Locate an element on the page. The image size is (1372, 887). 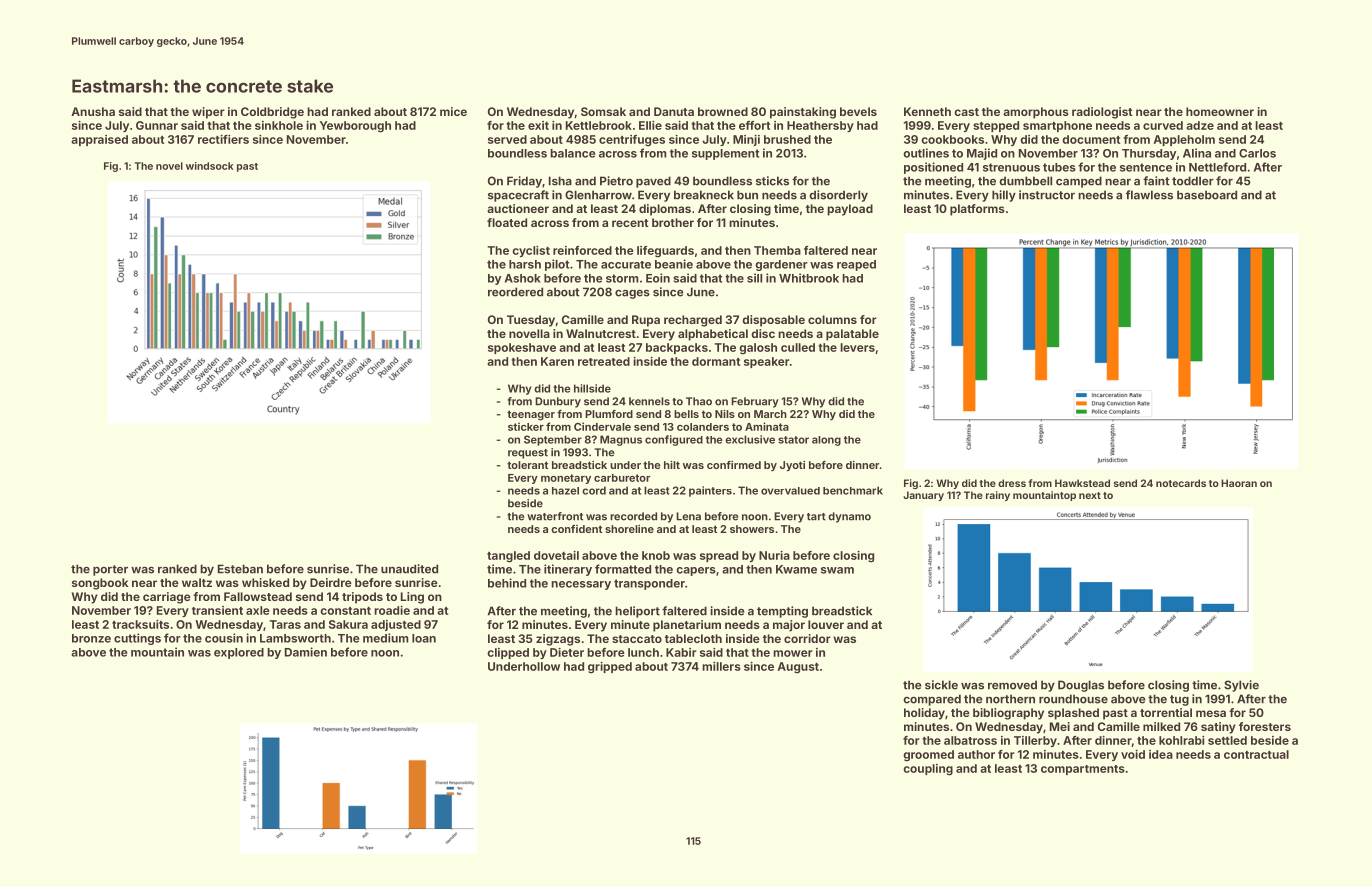
Haoran is located at coordinates (1239, 483).
